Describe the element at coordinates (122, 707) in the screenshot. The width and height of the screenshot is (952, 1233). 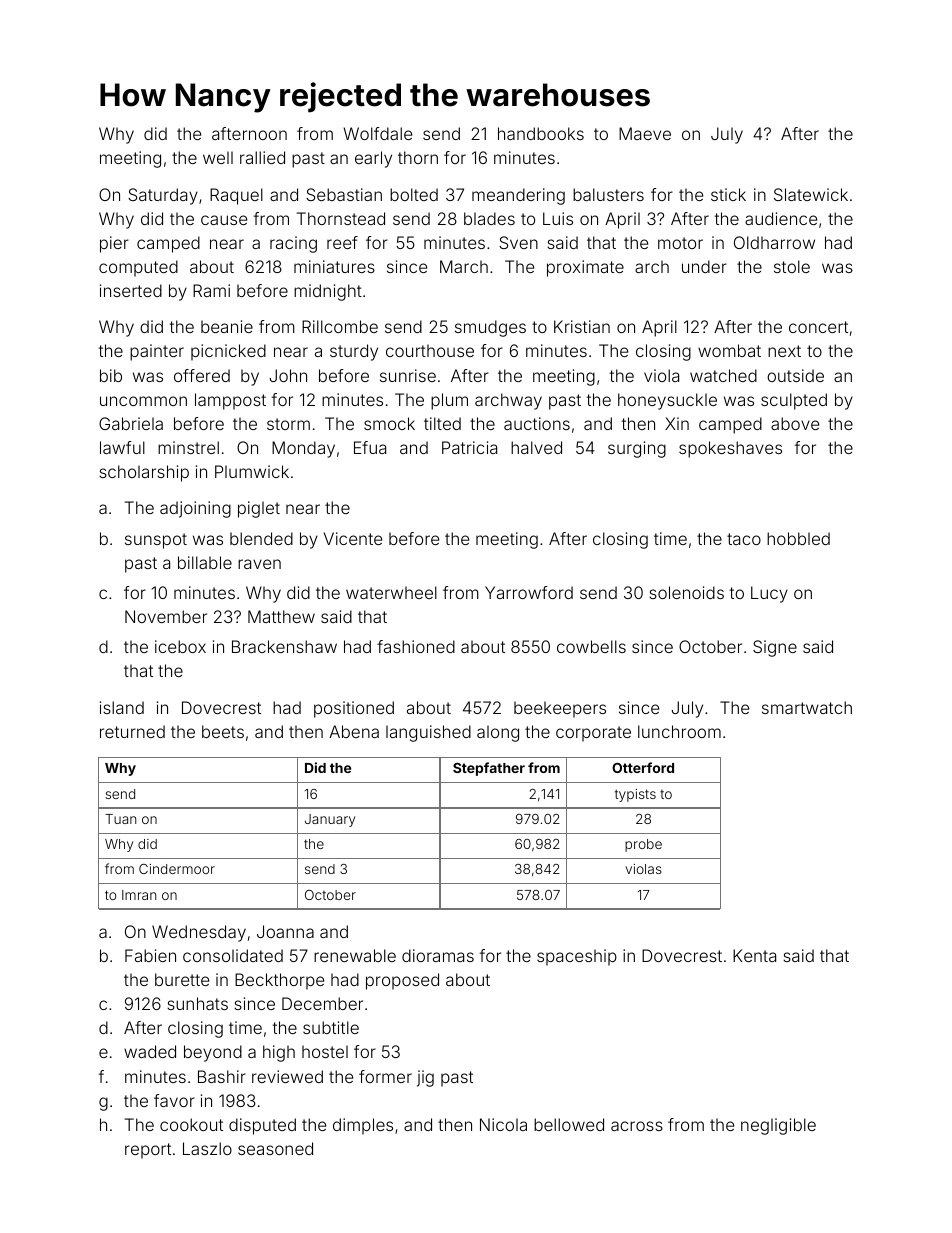
I see `island` at that location.
